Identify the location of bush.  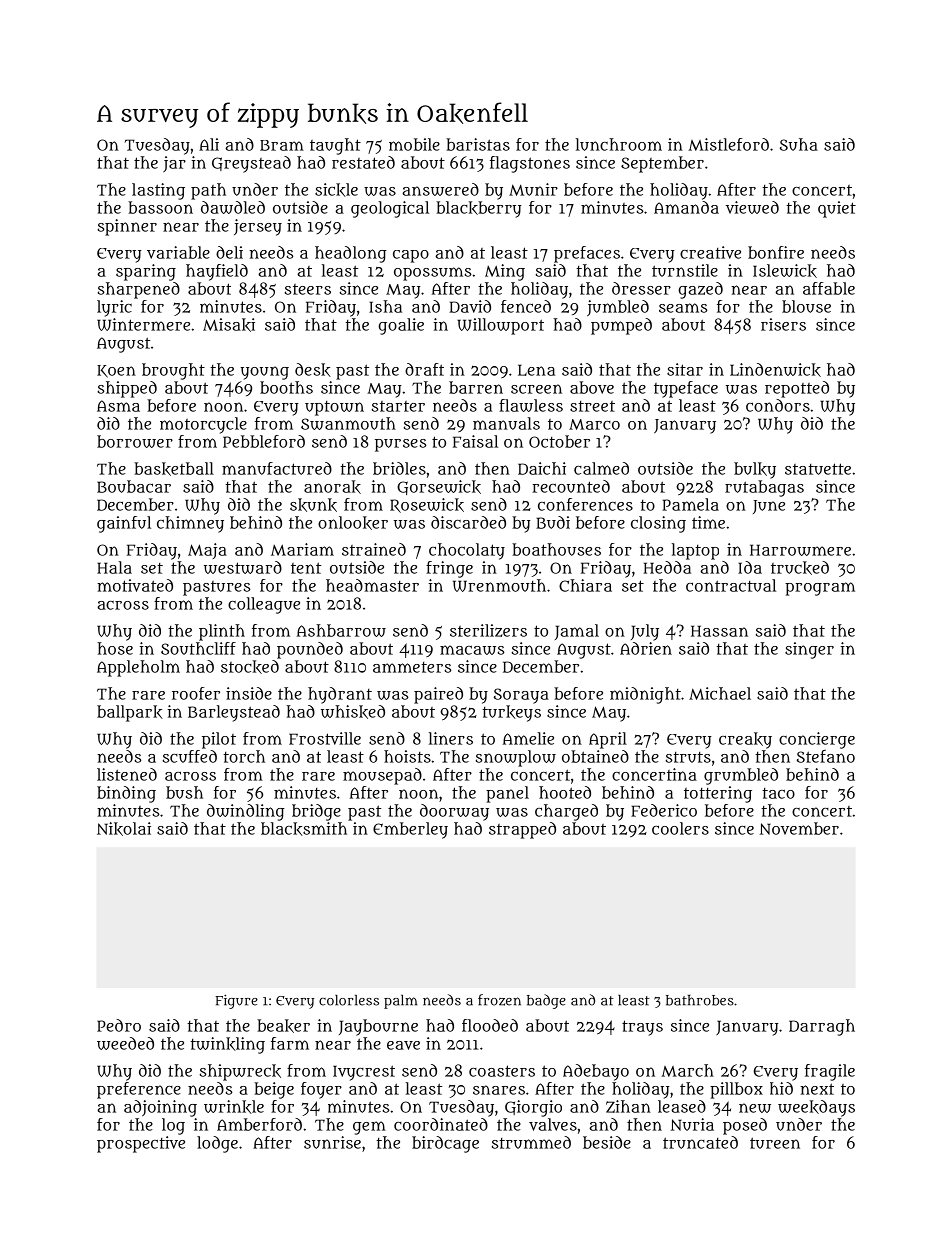
(184, 792).
